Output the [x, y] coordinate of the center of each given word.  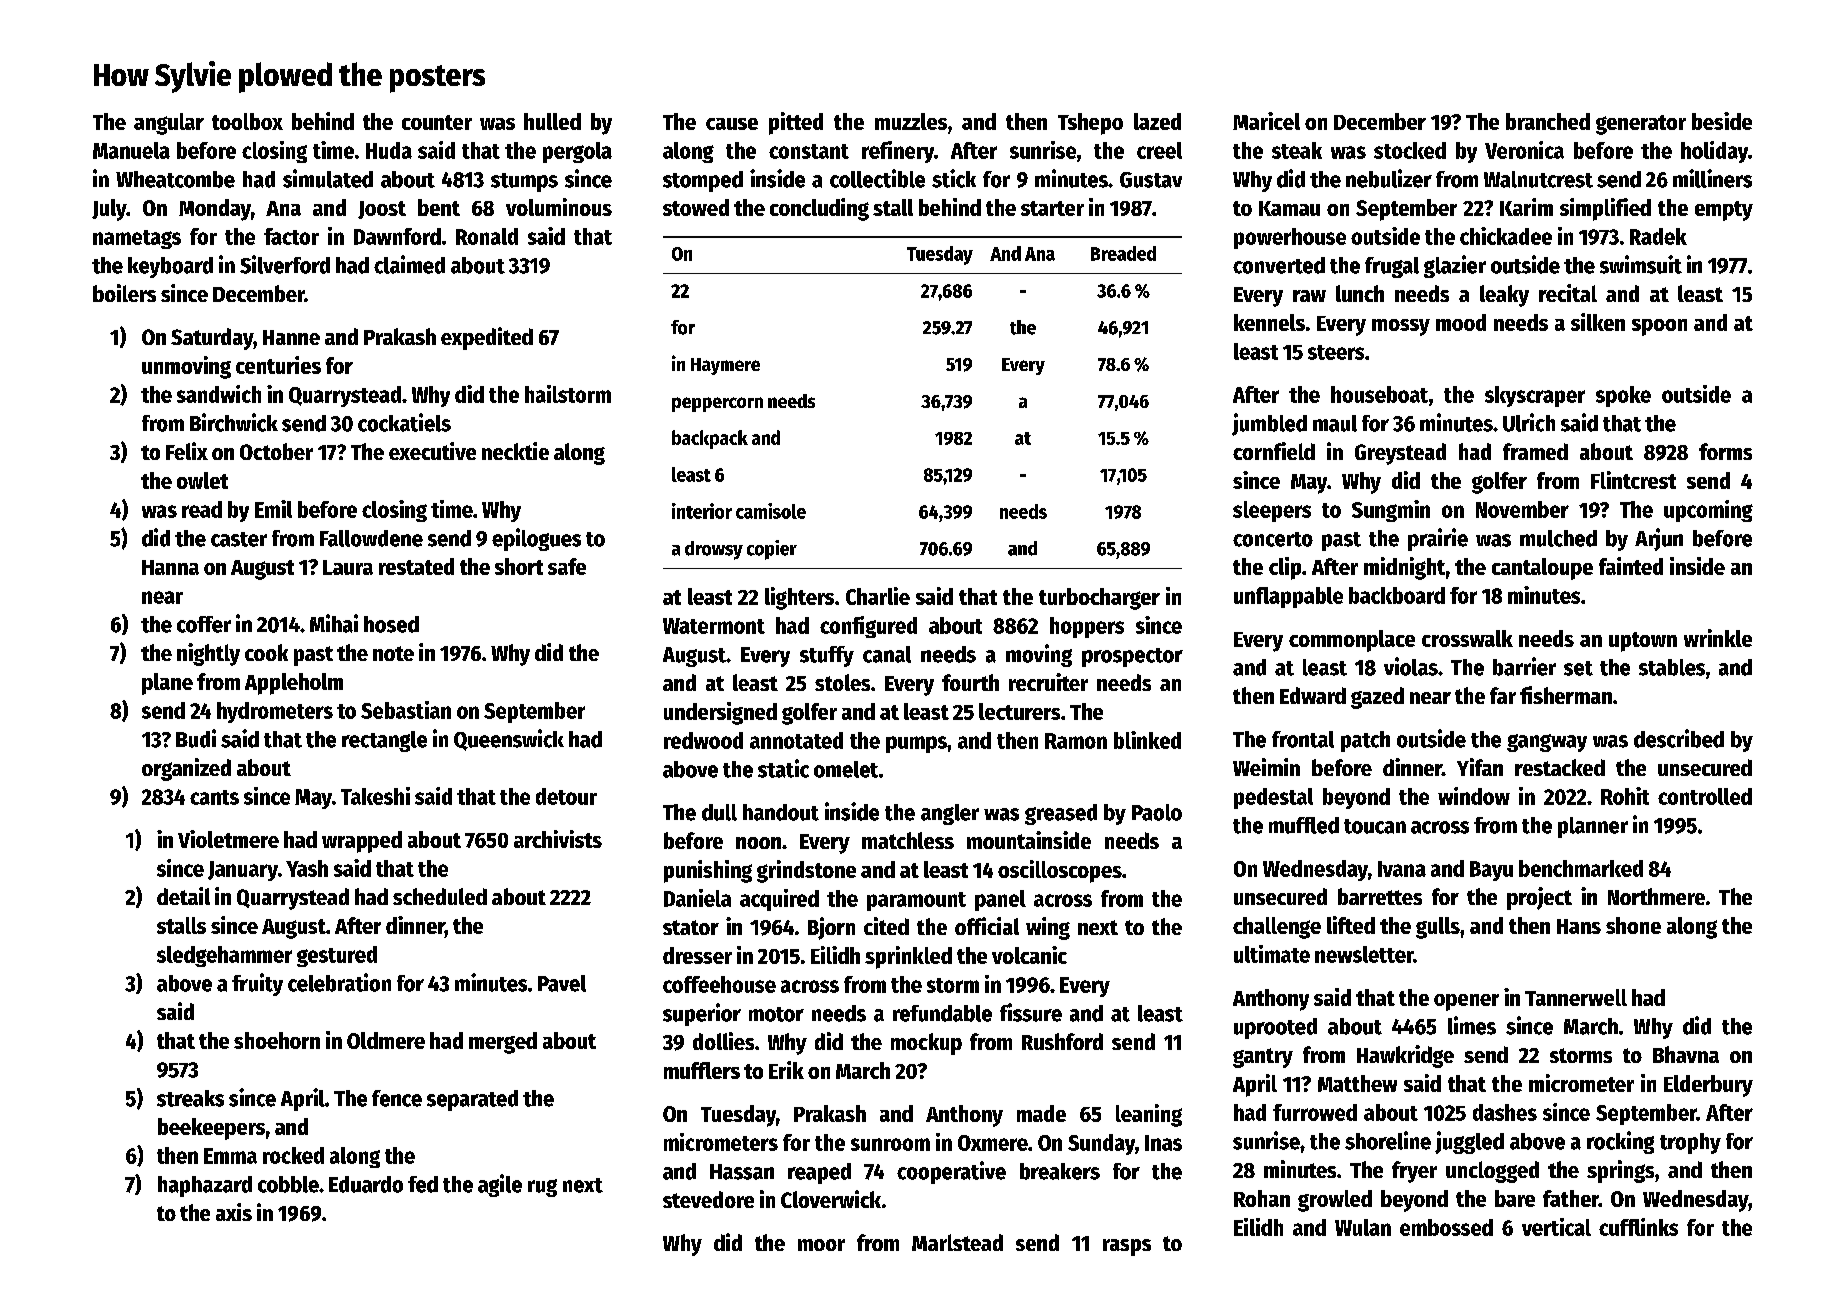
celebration [339, 982]
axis [234, 1212]
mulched [1558, 538]
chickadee [1506, 236]
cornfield [1274, 451]
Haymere [725, 366]
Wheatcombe [175, 179]
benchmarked [1581, 868]
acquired [779, 900]
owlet [202, 480]
